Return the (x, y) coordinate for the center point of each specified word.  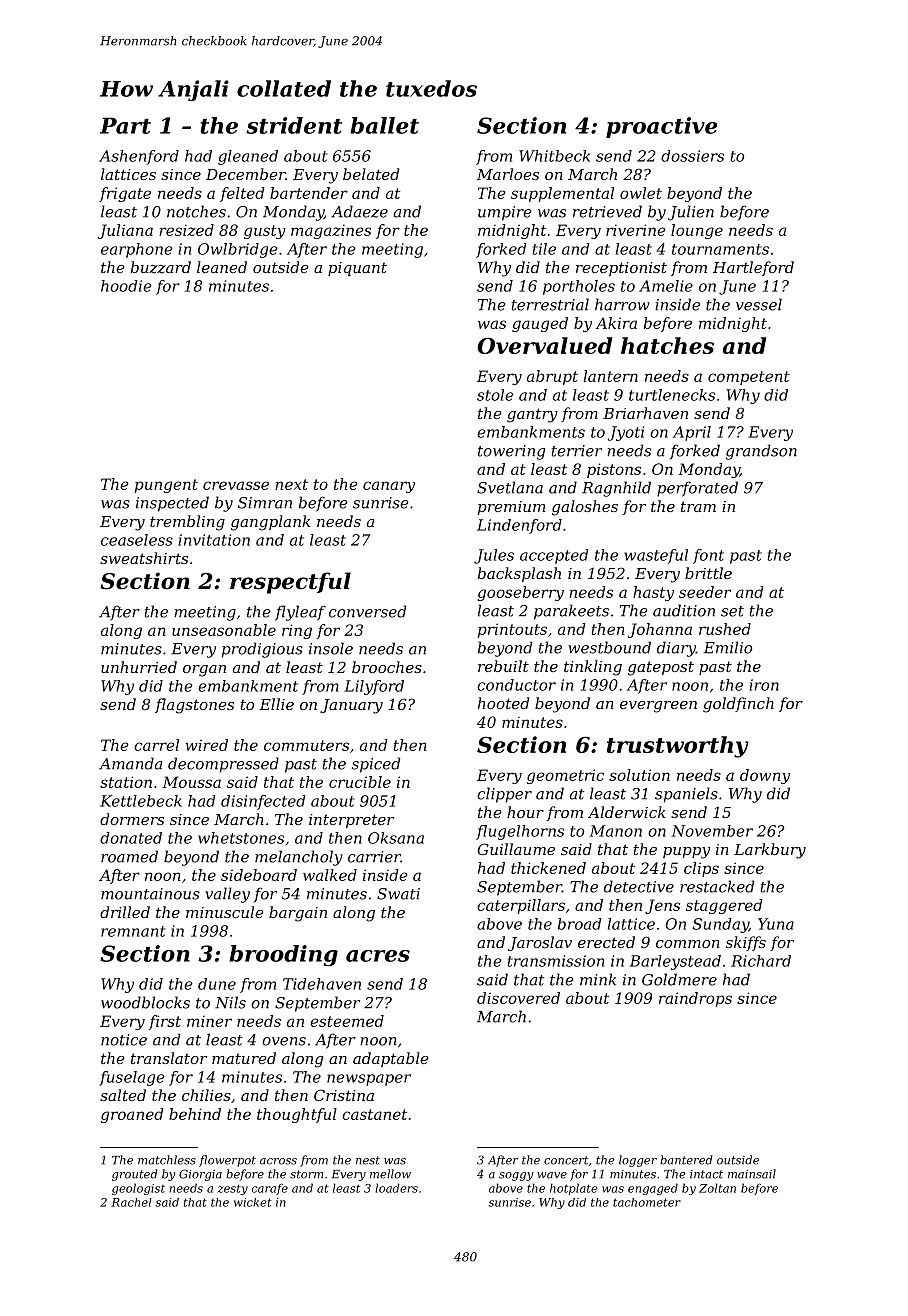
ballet (384, 125)
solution (639, 775)
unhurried (139, 667)
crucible (360, 782)
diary (676, 649)
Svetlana (510, 487)
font (708, 556)
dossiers (692, 156)
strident (294, 125)
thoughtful (297, 1115)
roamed (129, 856)
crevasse (236, 485)
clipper (504, 795)
